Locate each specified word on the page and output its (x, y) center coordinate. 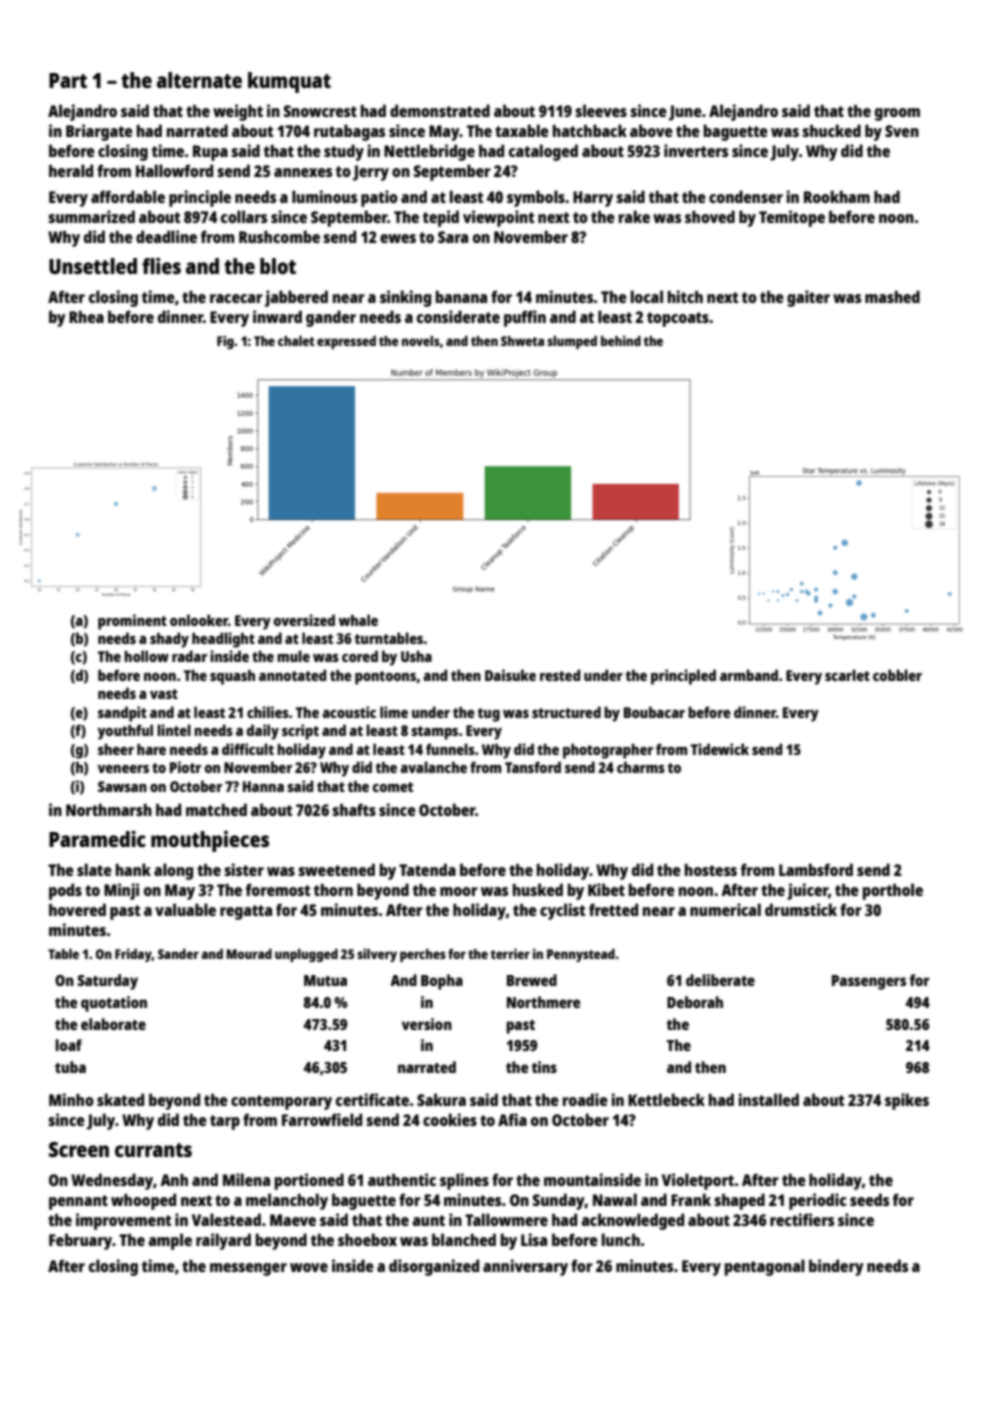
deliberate (720, 980)
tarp (225, 1122)
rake (634, 216)
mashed (892, 296)
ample (170, 1241)
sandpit (122, 714)
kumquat (289, 82)
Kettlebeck (666, 1099)
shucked (831, 130)
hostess (711, 870)
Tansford (533, 767)
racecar (236, 298)
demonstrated (440, 110)
